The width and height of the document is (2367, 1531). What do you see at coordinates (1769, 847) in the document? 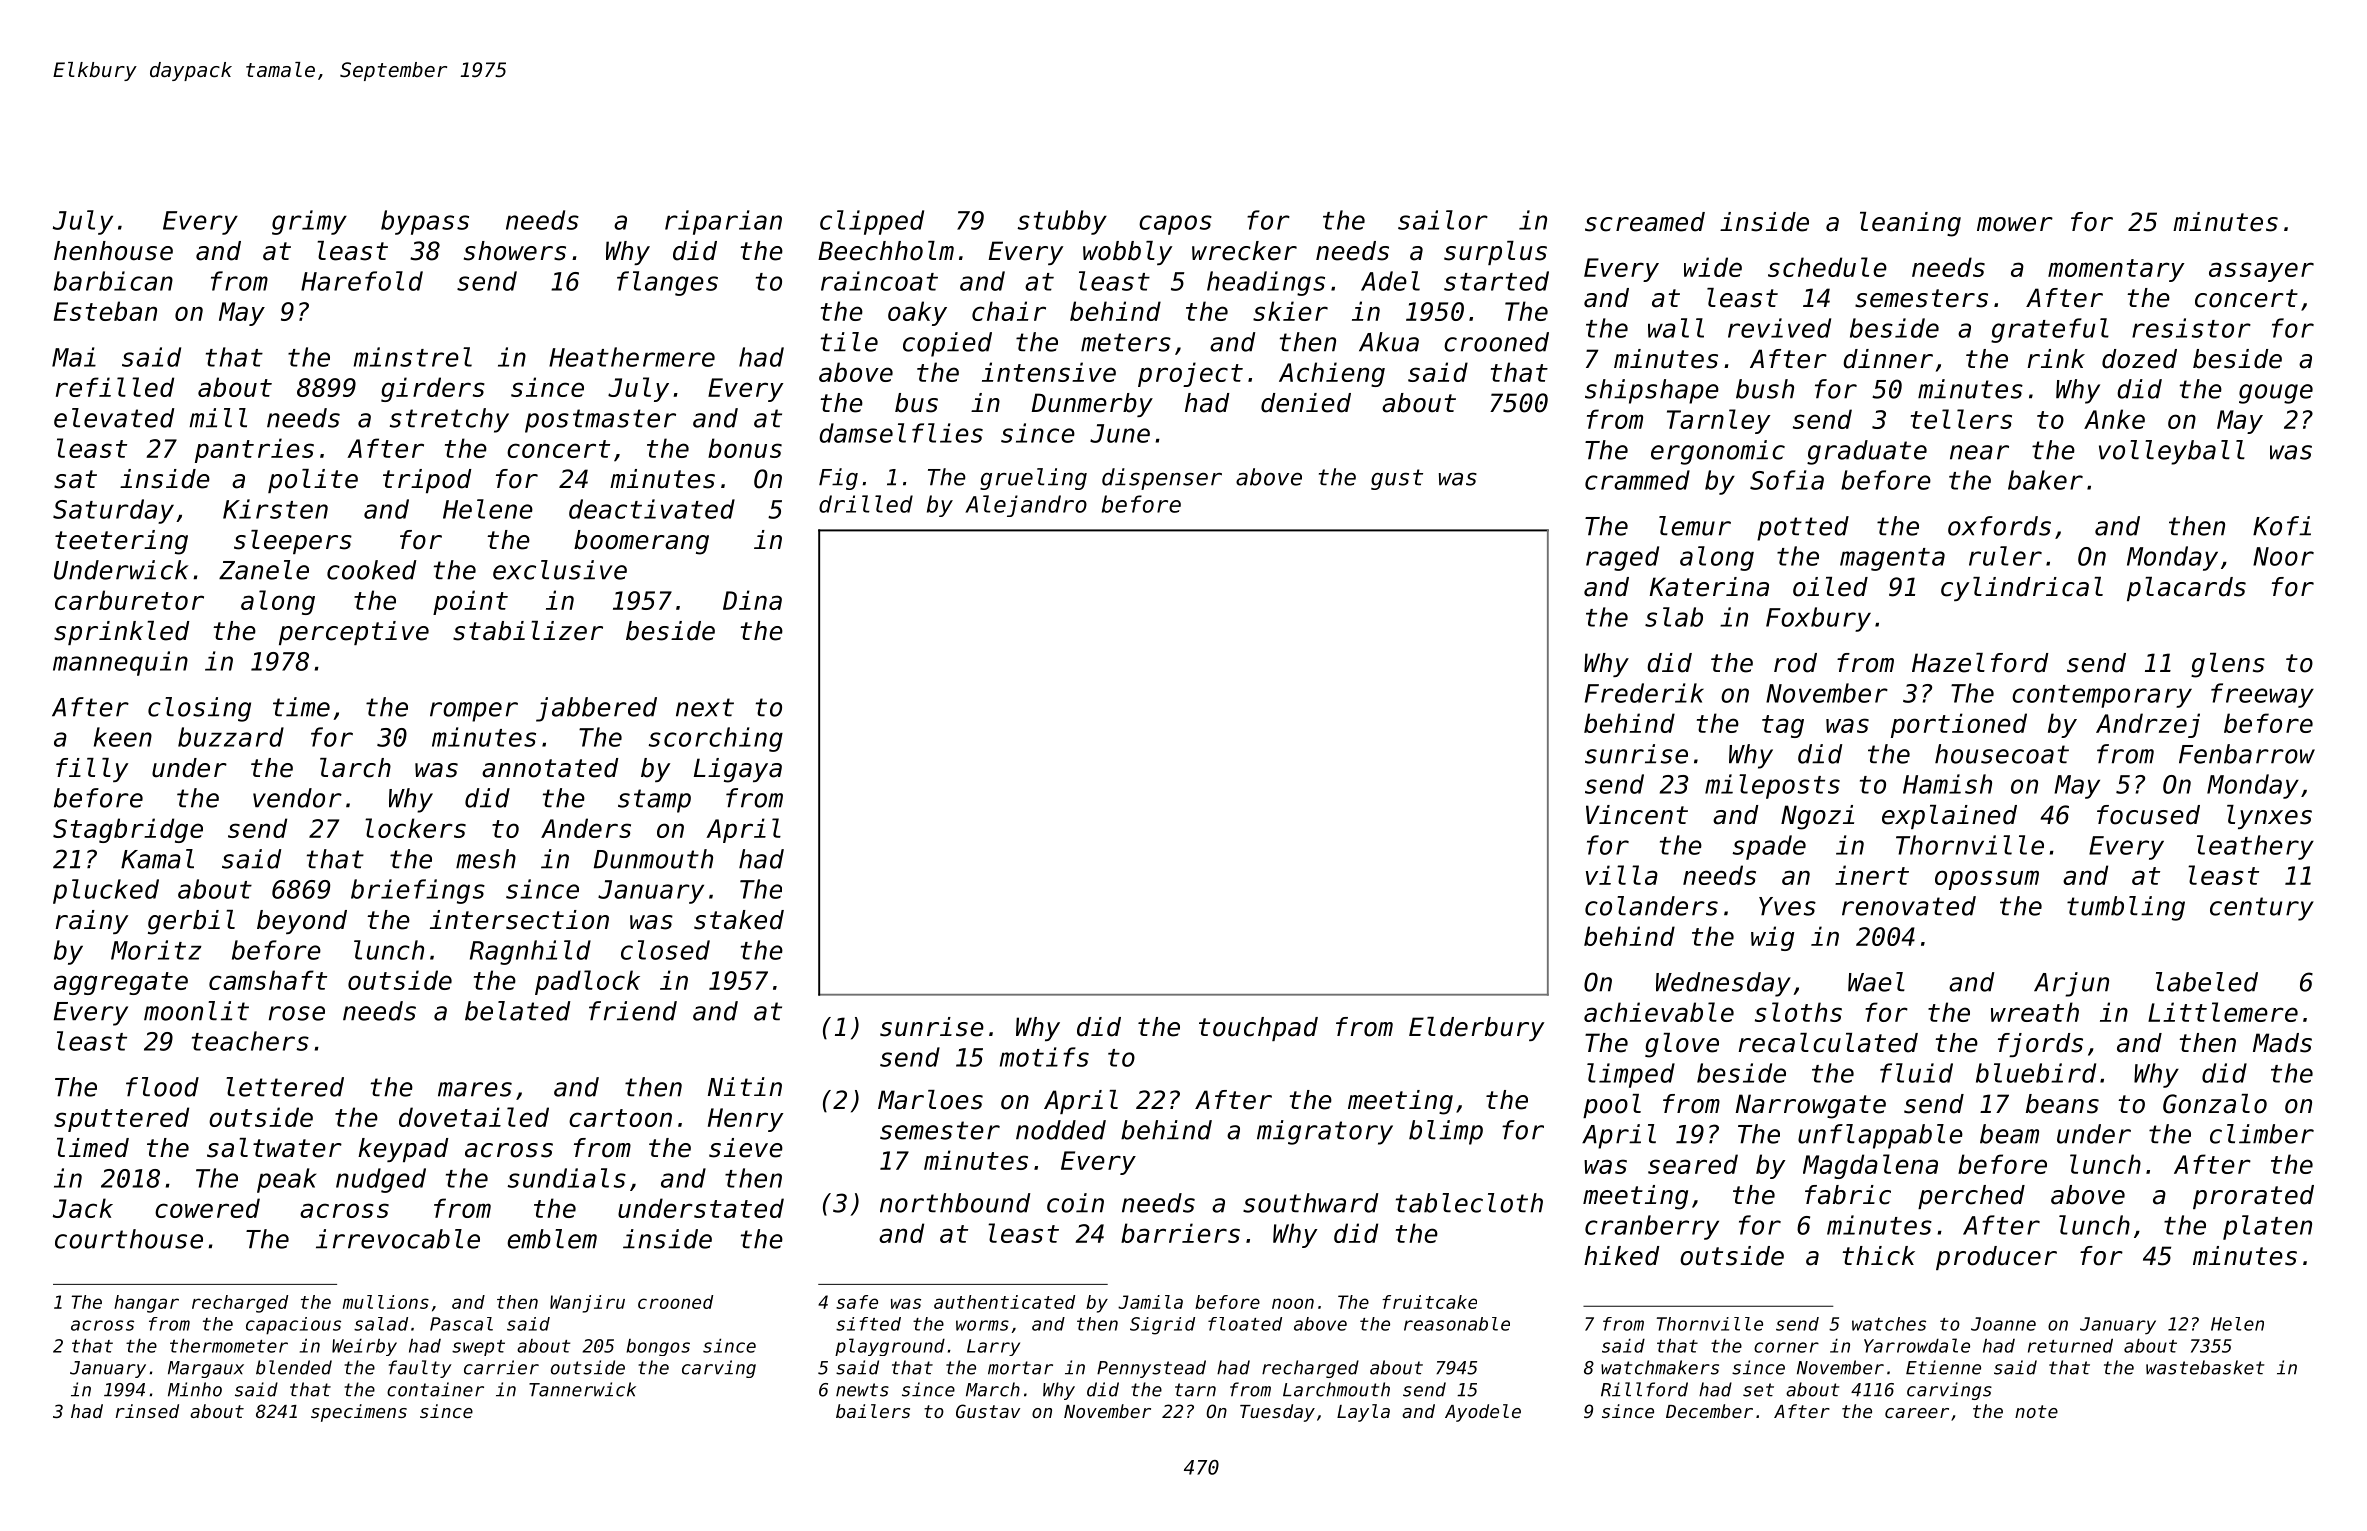
I see `spade` at bounding box center [1769, 847].
